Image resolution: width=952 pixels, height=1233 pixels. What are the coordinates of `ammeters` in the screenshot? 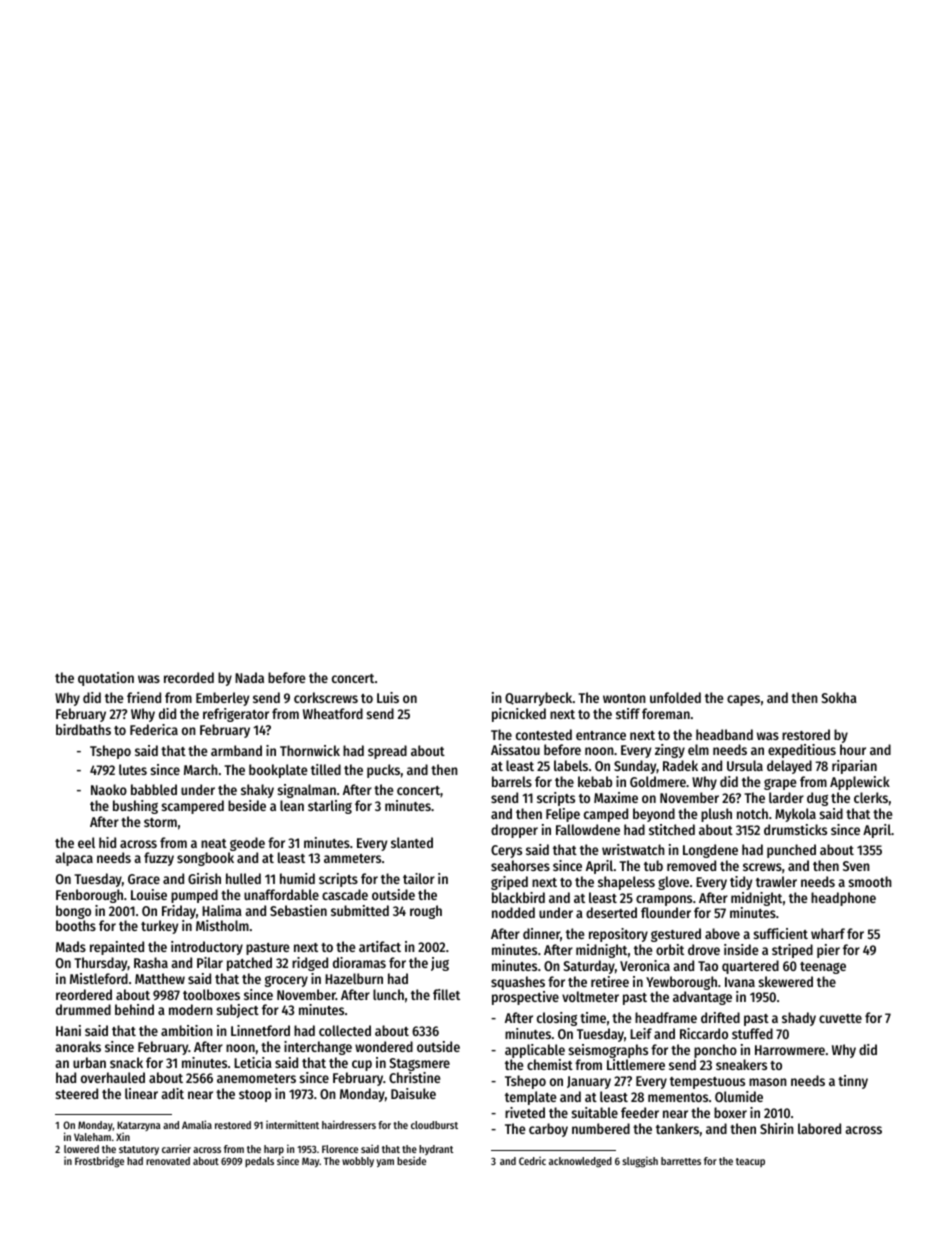 It's located at (352, 858).
